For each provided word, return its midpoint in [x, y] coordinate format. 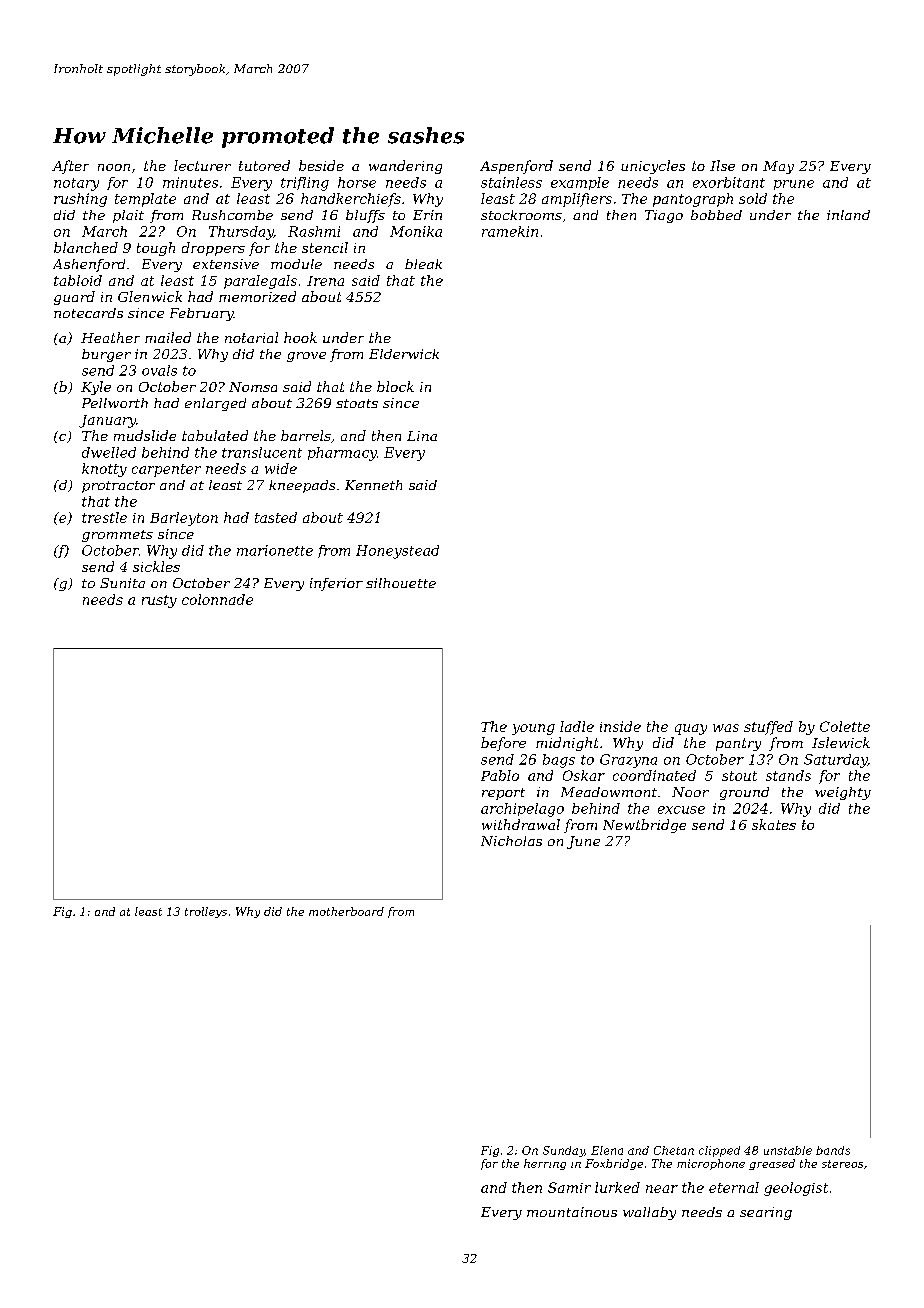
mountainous [572, 1212]
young [533, 729]
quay [691, 729]
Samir [569, 1187]
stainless [511, 182]
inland [848, 215]
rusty [159, 601]
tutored [264, 165]
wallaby [649, 1213]
